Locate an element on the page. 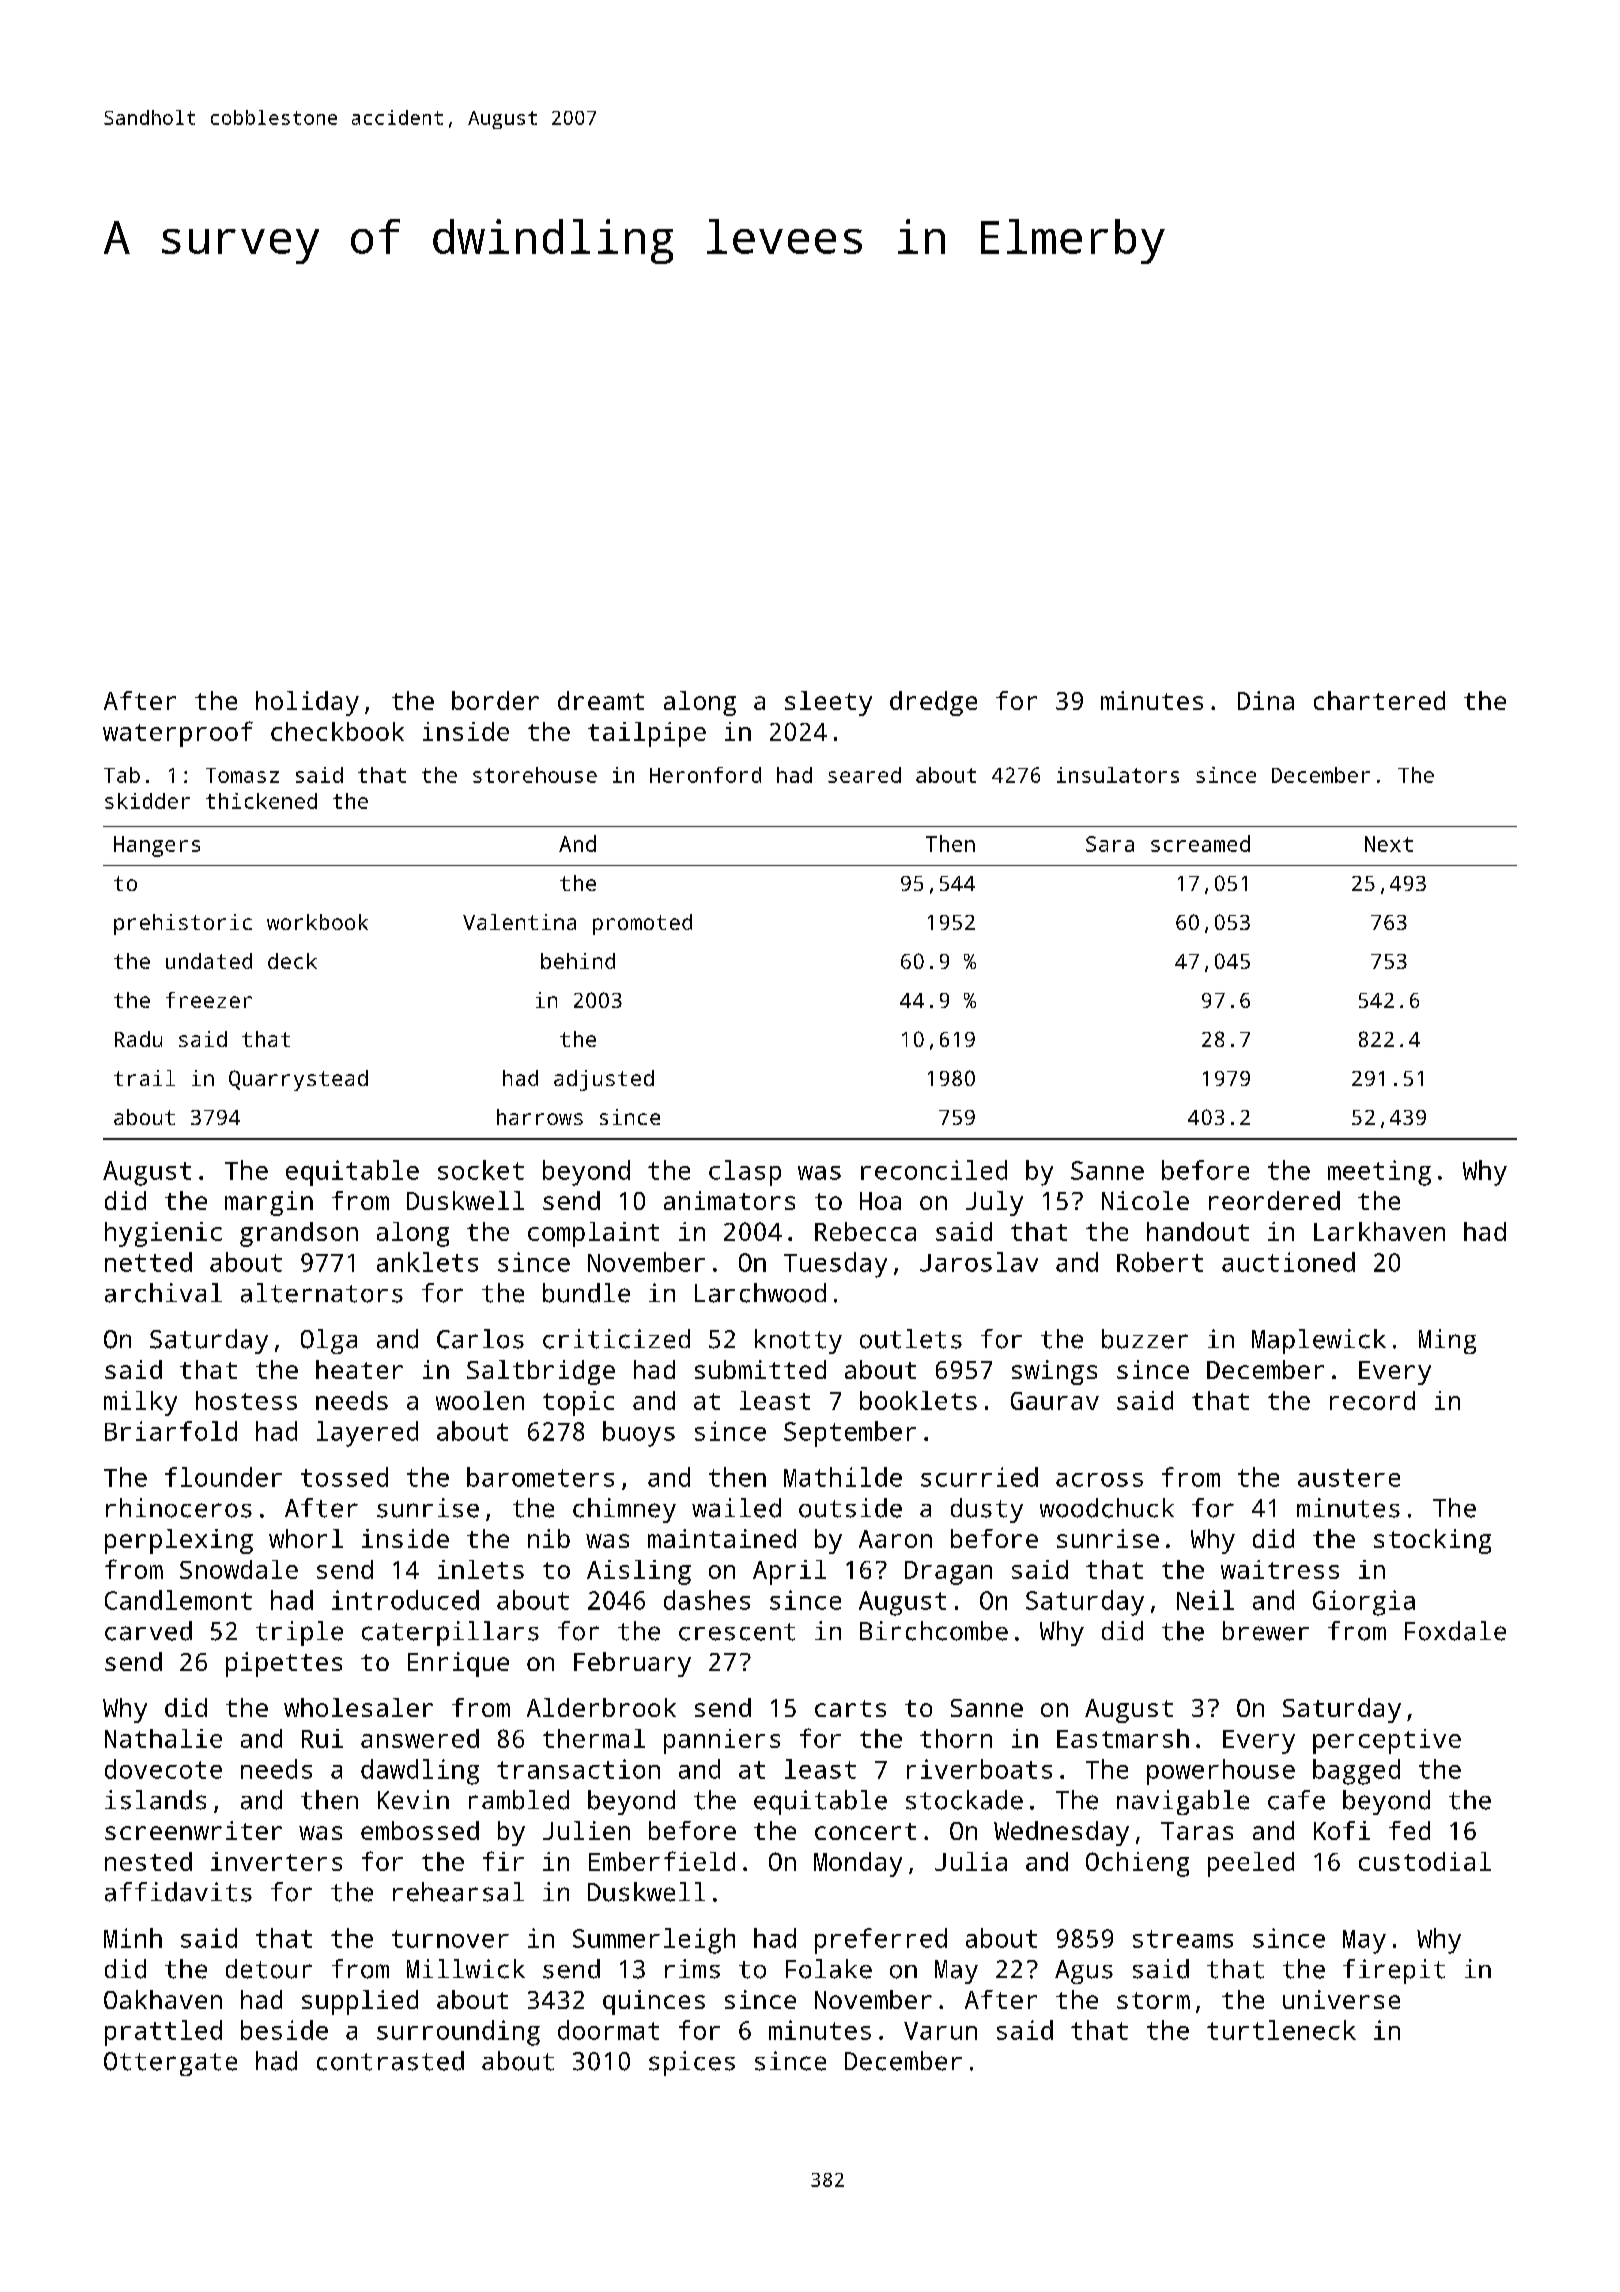 Image resolution: width=1620 pixels, height=2292 pixels. screamed is located at coordinates (1200, 843).
